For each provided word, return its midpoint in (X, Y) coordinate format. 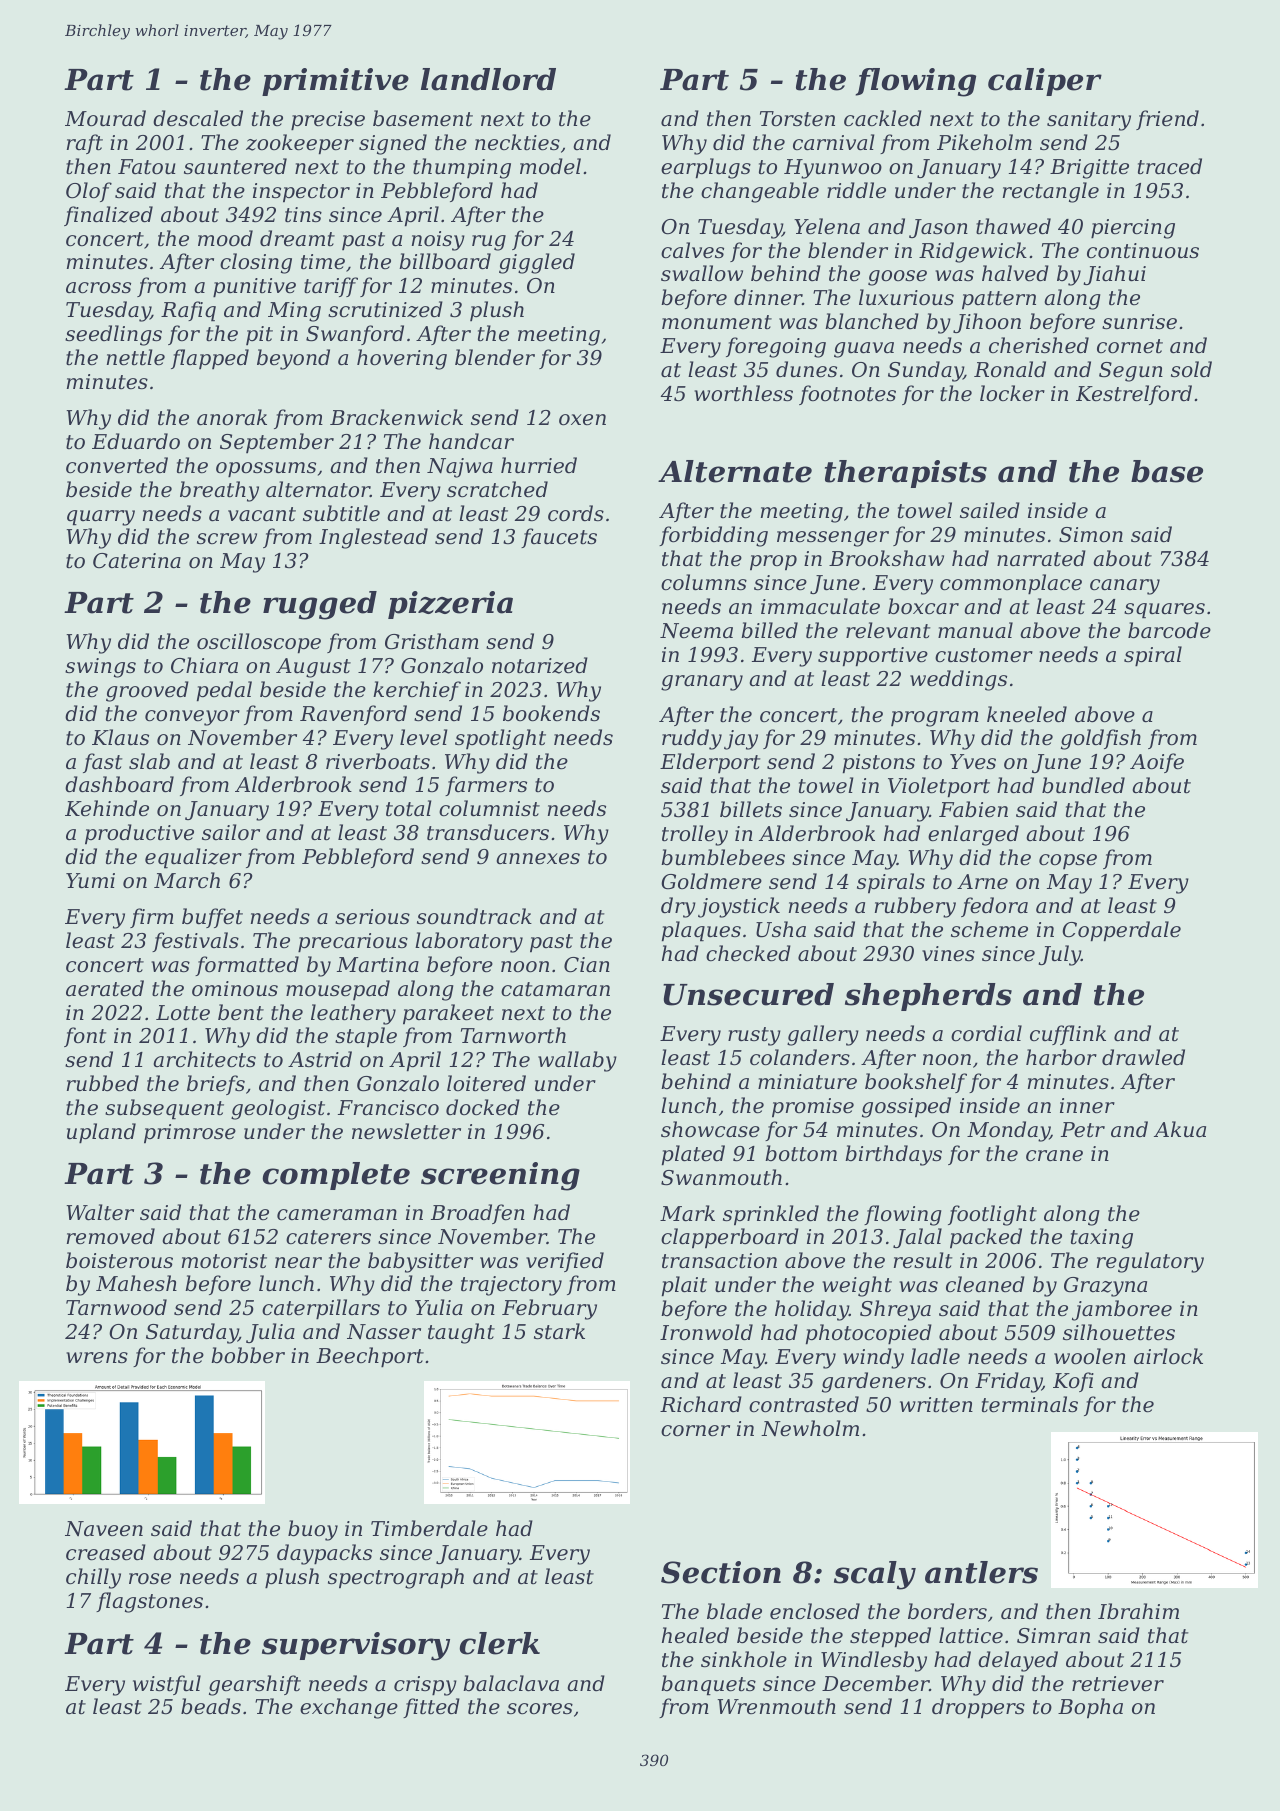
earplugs (706, 168)
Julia (270, 1333)
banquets (708, 1685)
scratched (497, 489)
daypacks (324, 1554)
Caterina (137, 561)
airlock (1168, 1356)
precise (328, 121)
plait (684, 1286)
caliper (1045, 82)
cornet (1130, 346)
